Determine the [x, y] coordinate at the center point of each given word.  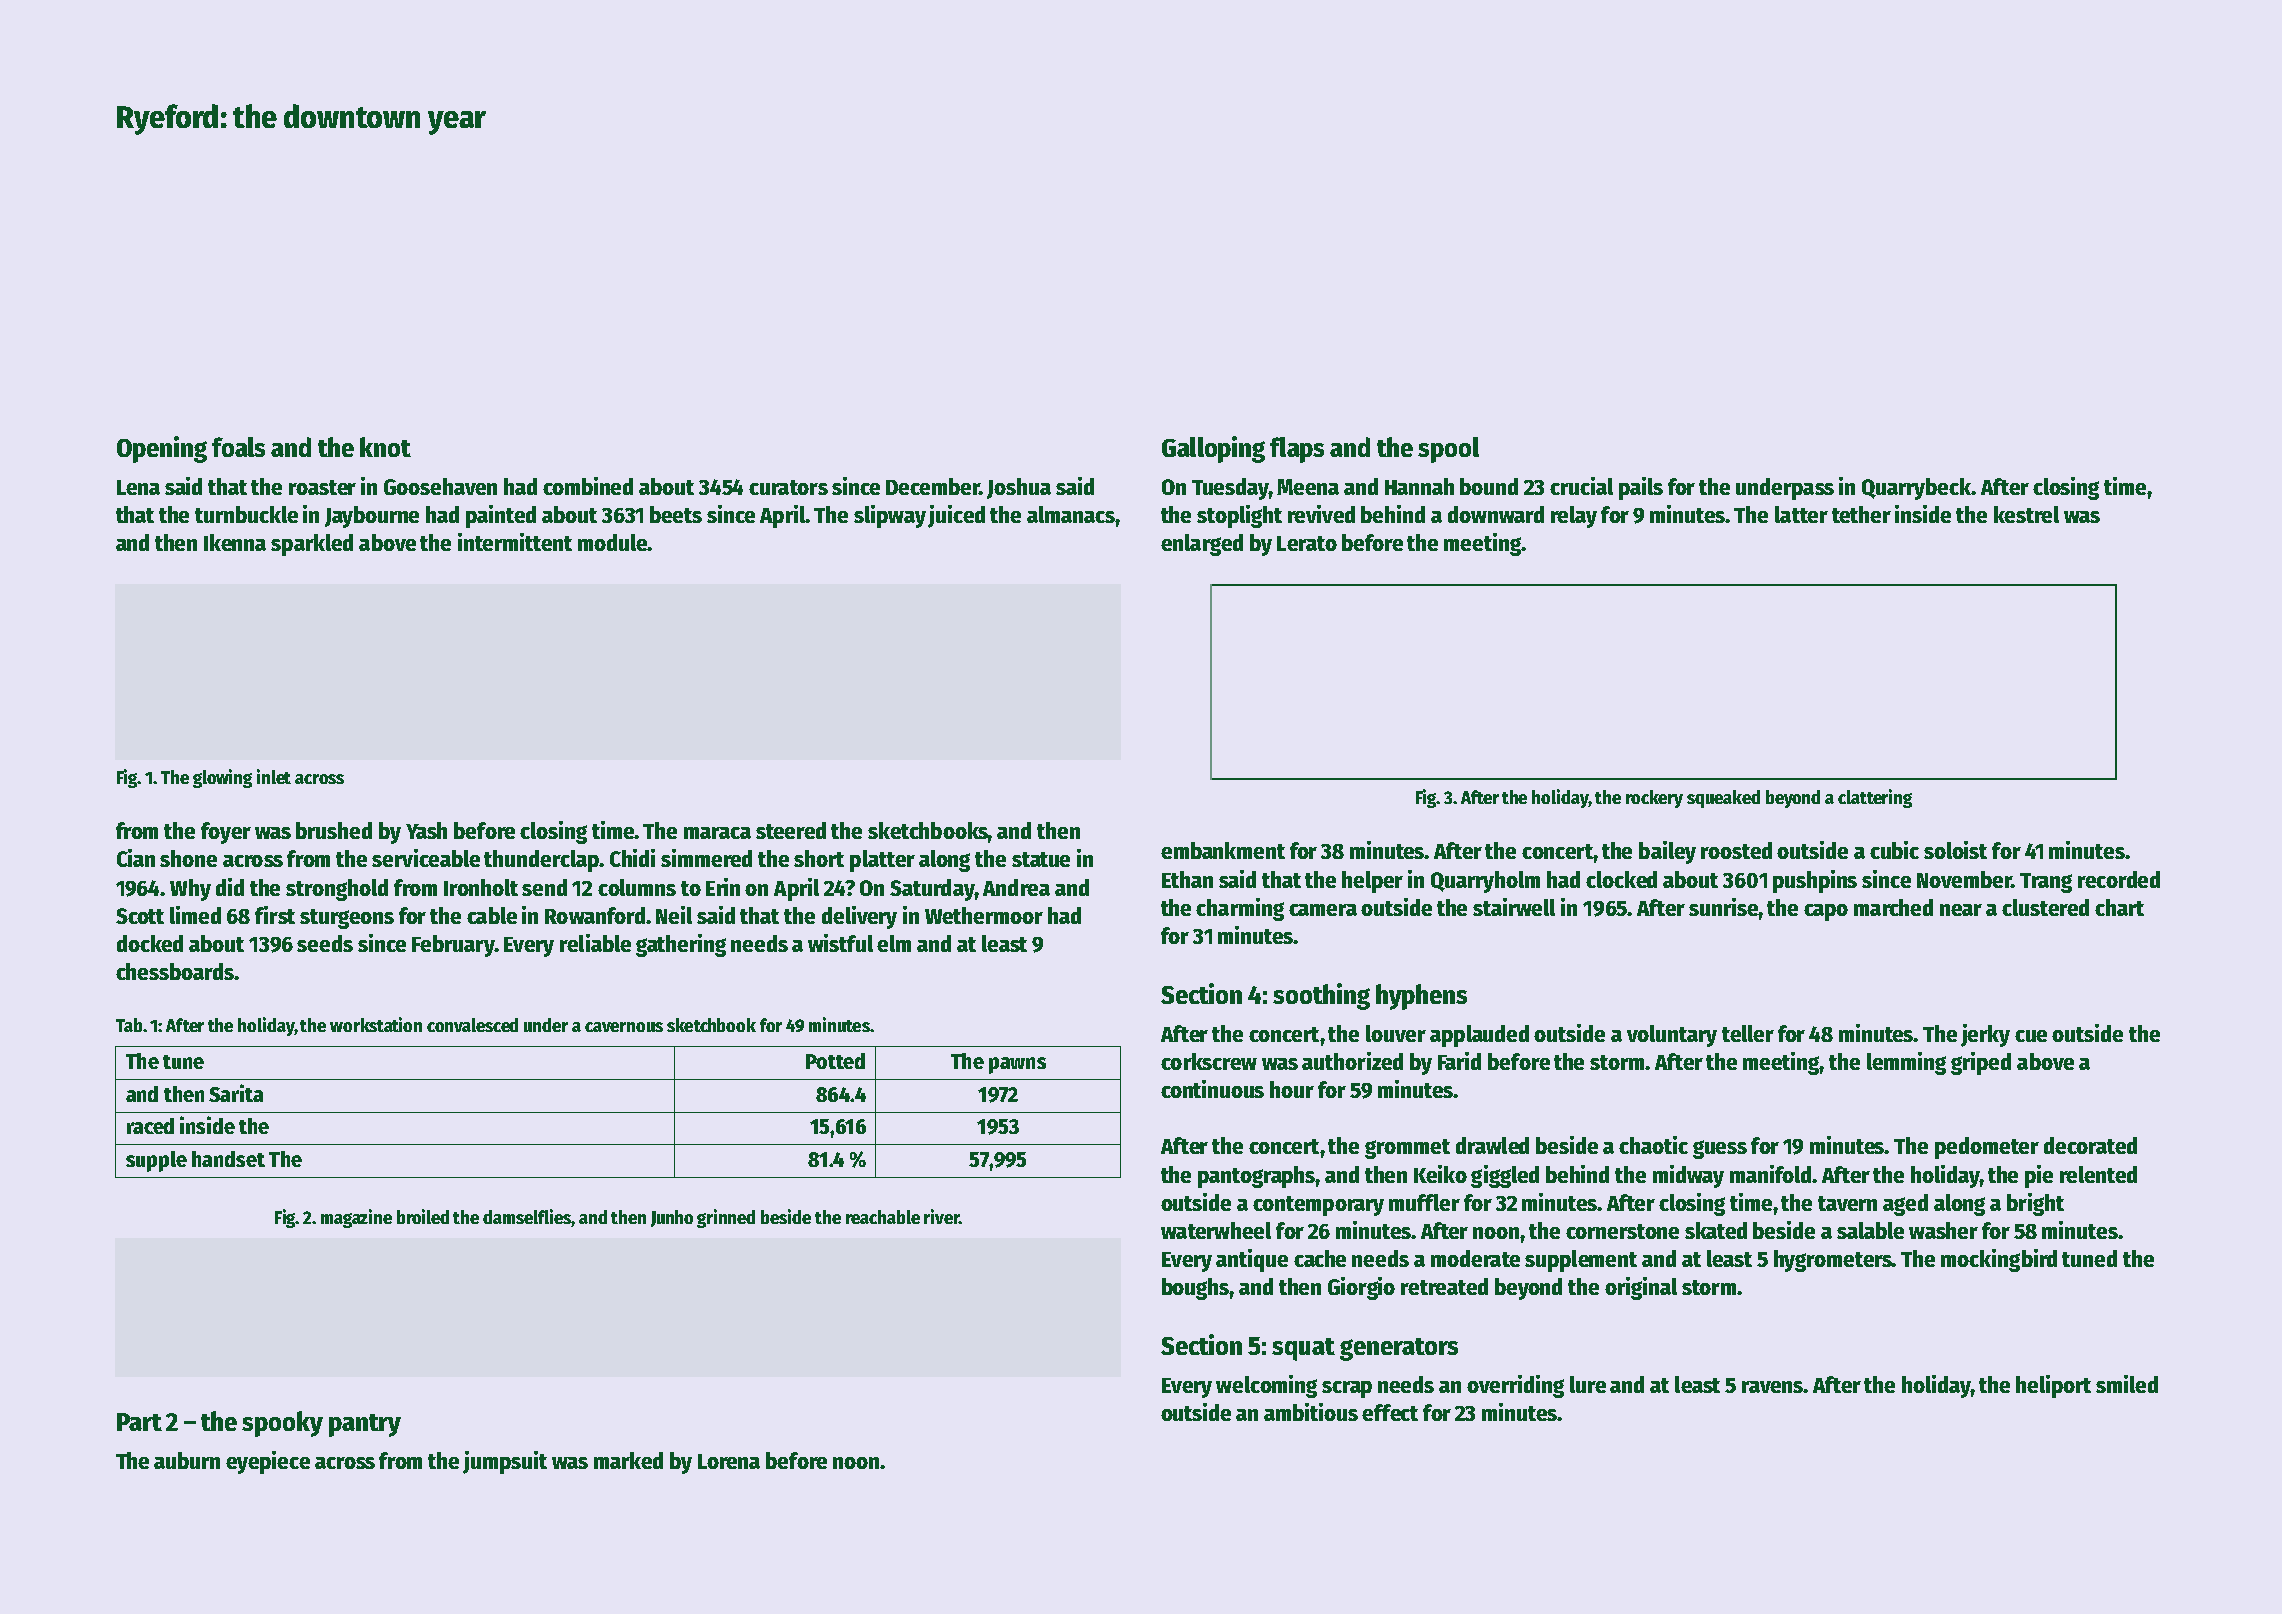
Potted [835, 1061]
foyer [226, 833]
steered [791, 830]
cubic [1894, 850]
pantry [365, 1425]
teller [1748, 1033]
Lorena [729, 1461]
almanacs [1071, 514]
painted [501, 516]
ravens [1773, 1387]
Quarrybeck [1916, 489]
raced [150, 1126]
